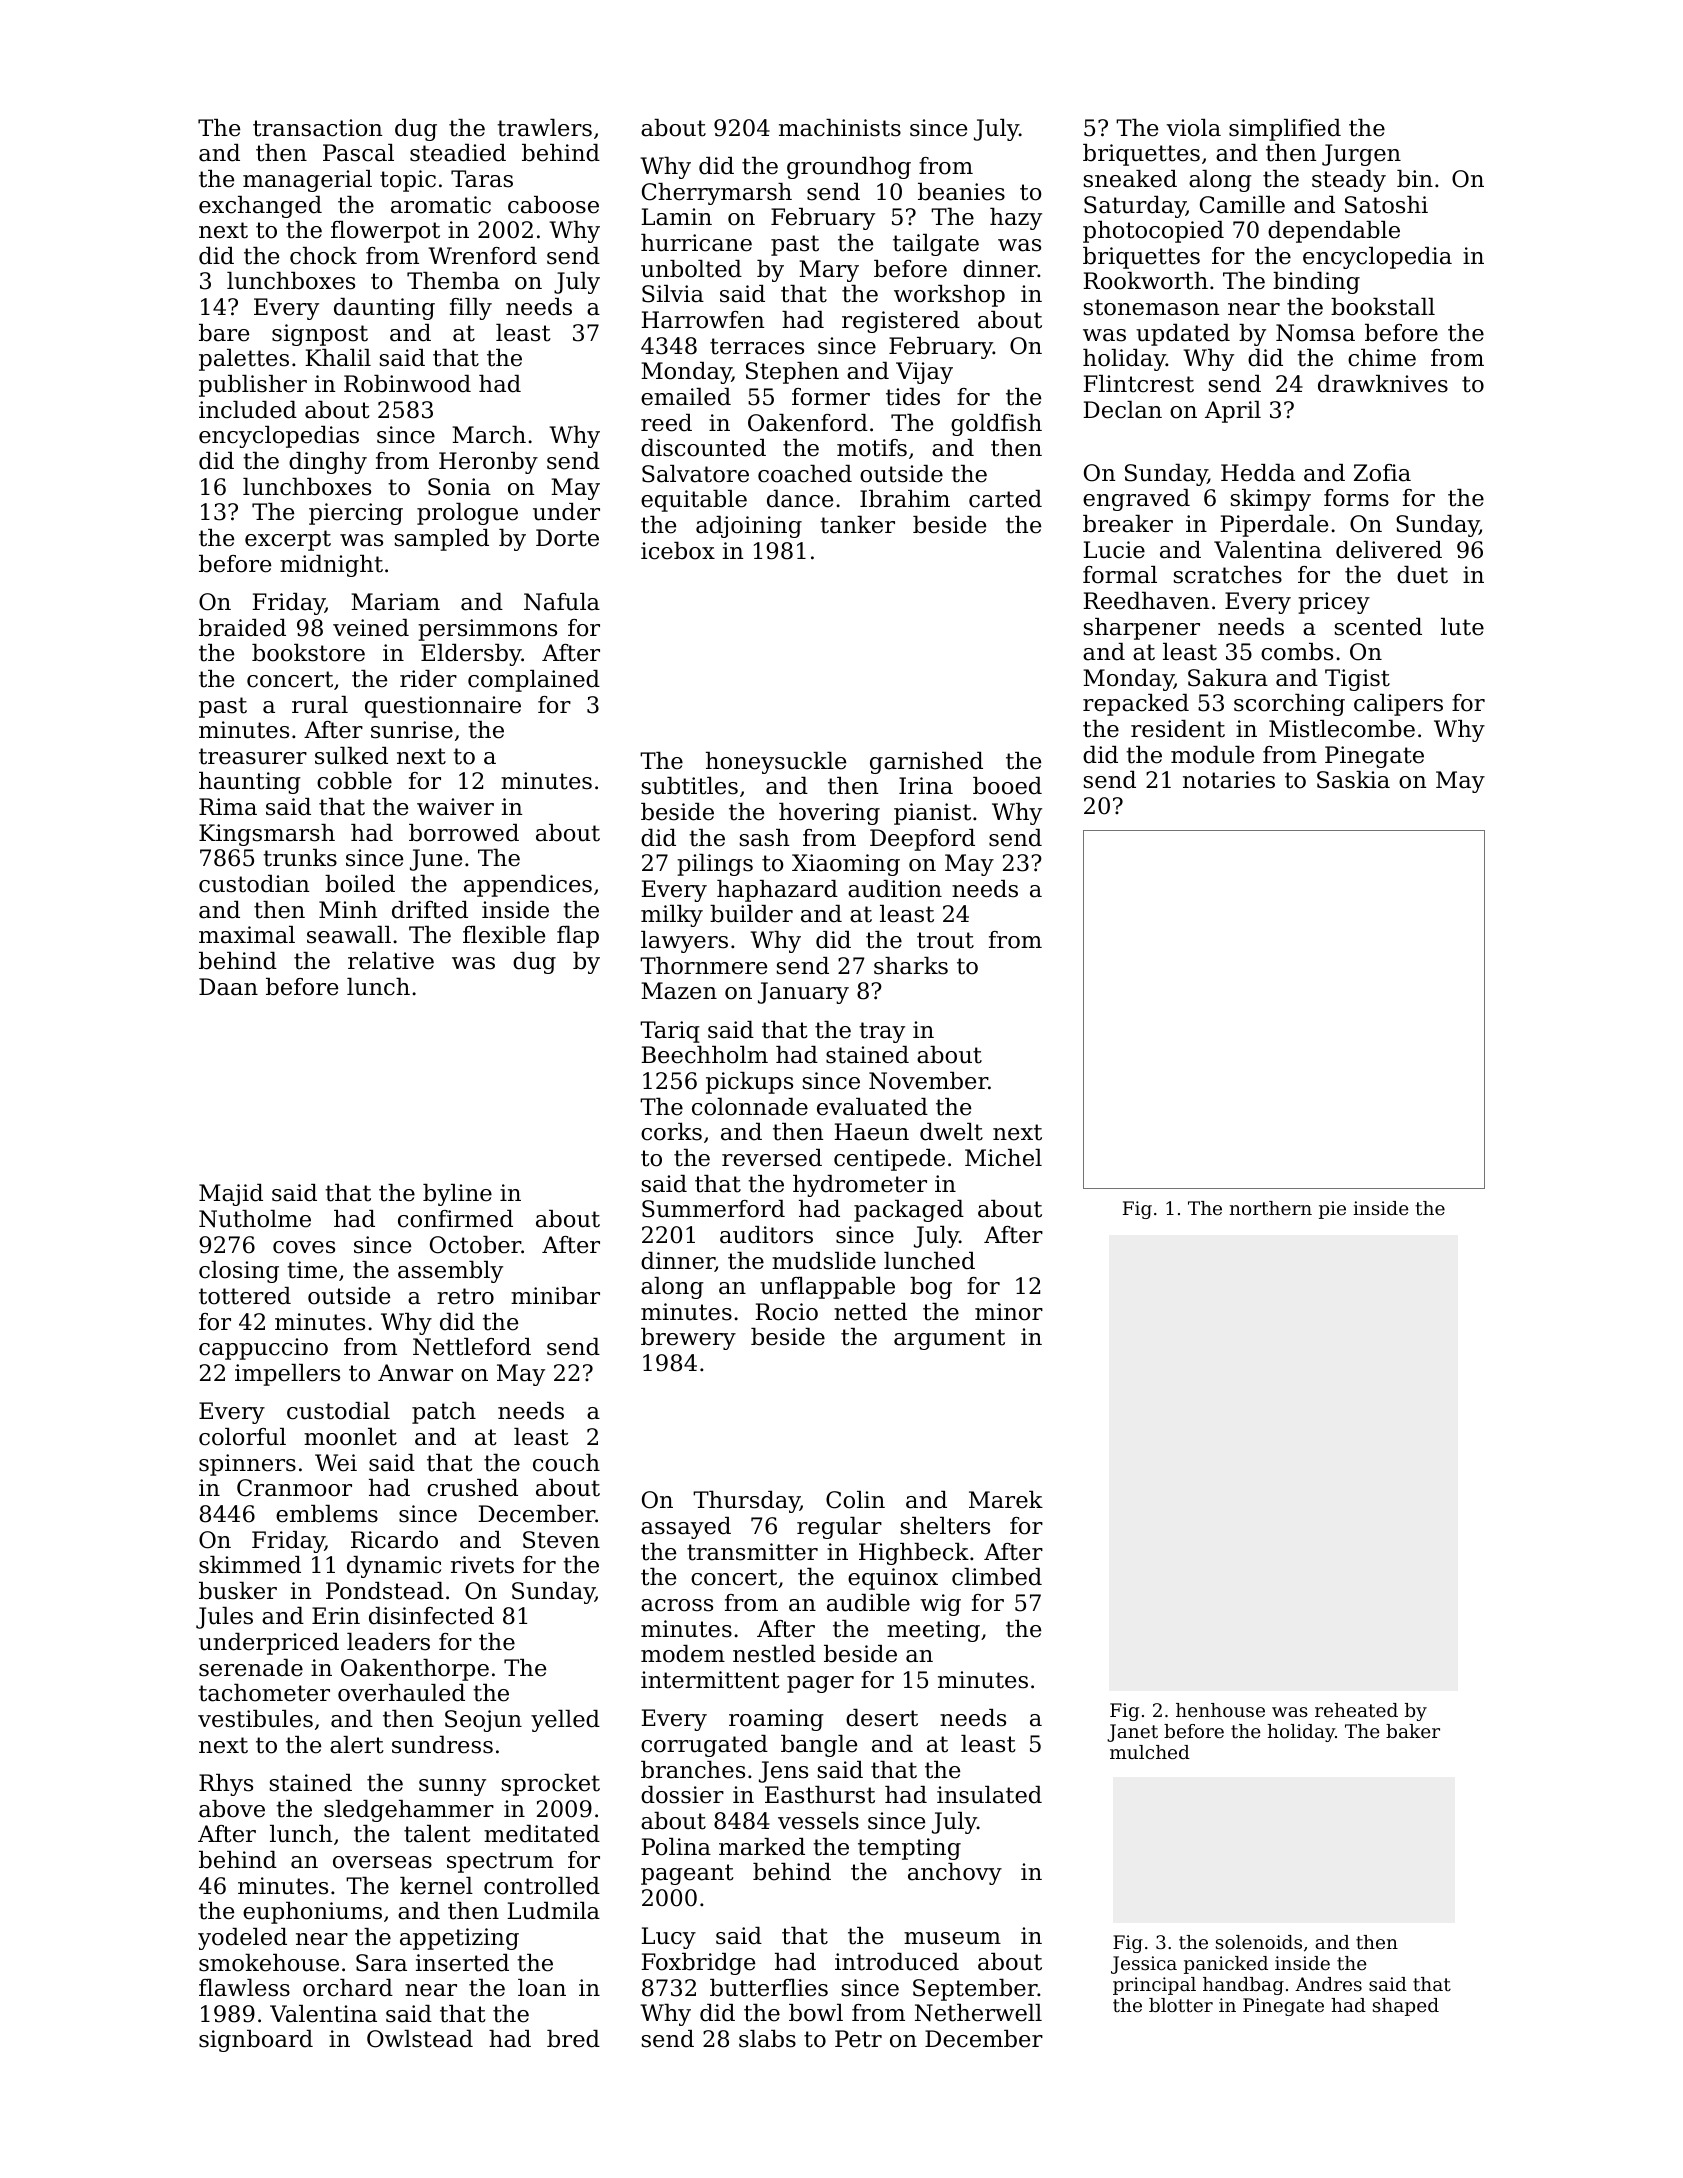 The width and height of the screenshot is (1683, 2178). What do you see at coordinates (304, 1247) in the screenshot?
I see `coves` at bounding box center [304, 1247].
